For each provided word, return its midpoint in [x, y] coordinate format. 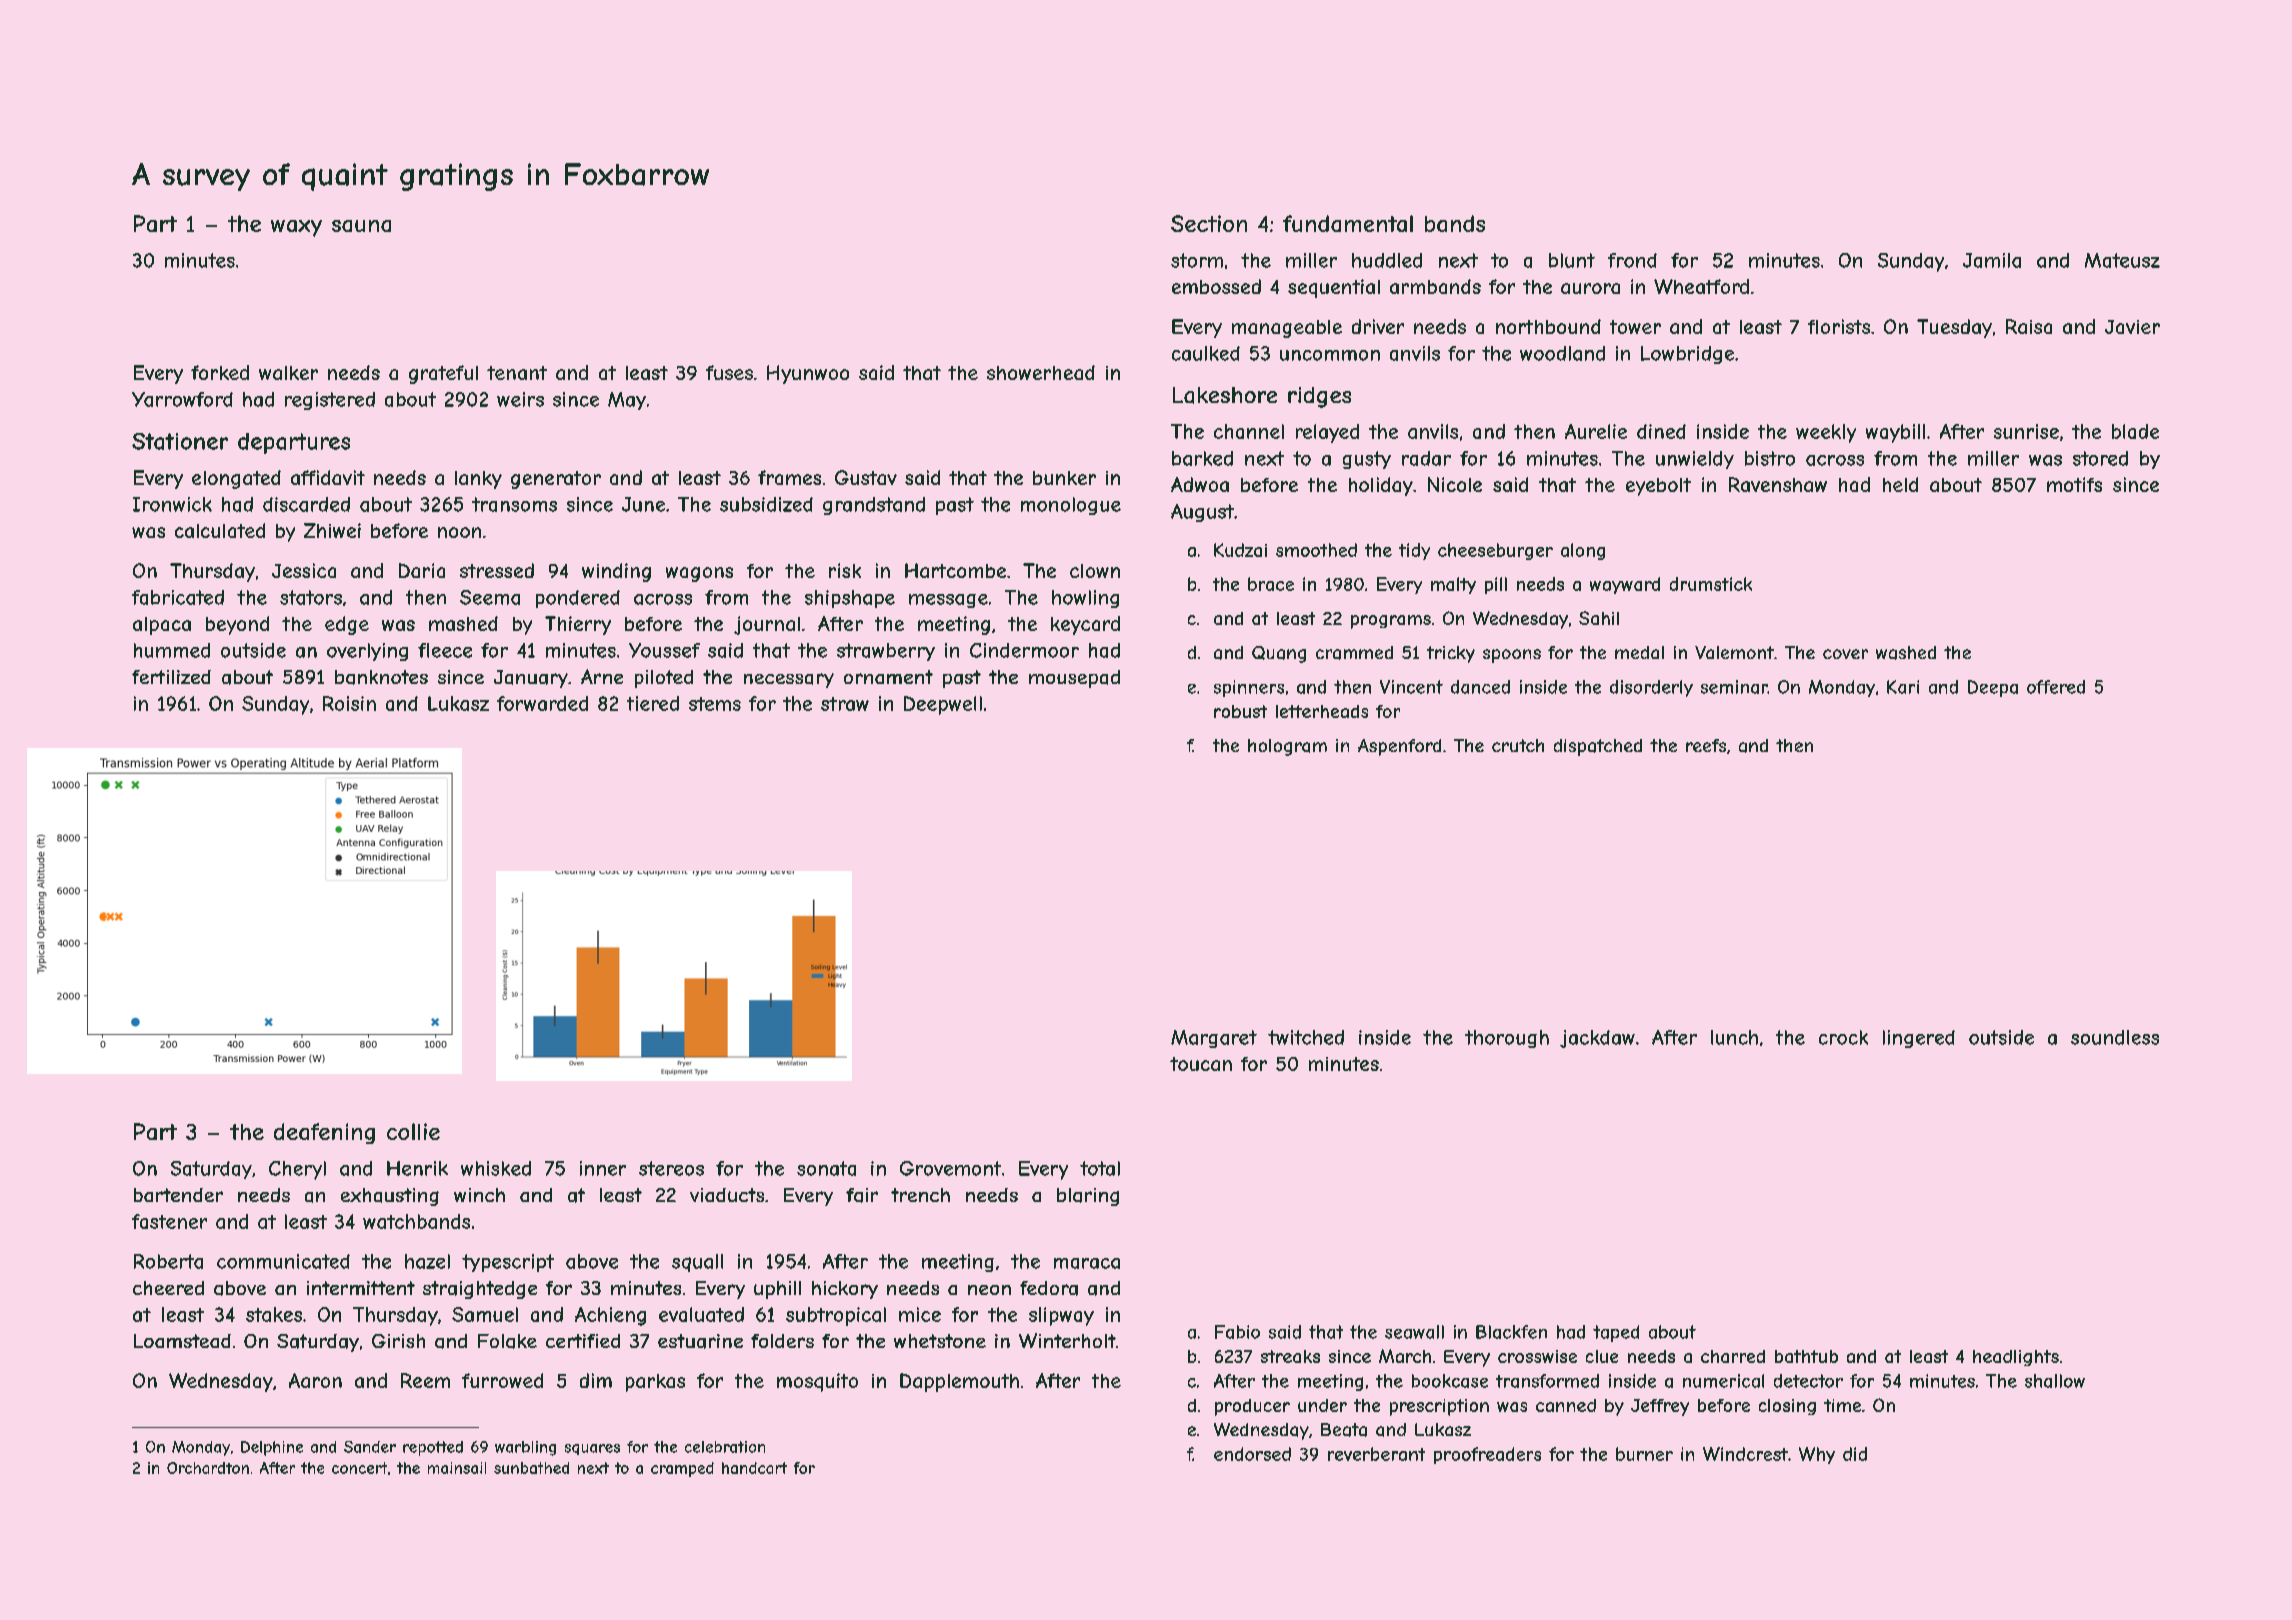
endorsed [1252, 1454]
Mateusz [2122, 260]
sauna [361, 226]
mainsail [457, 1468]
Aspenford [1399, 747]
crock [1843, 1037]
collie [413, 1131]
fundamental [1348, 223]
